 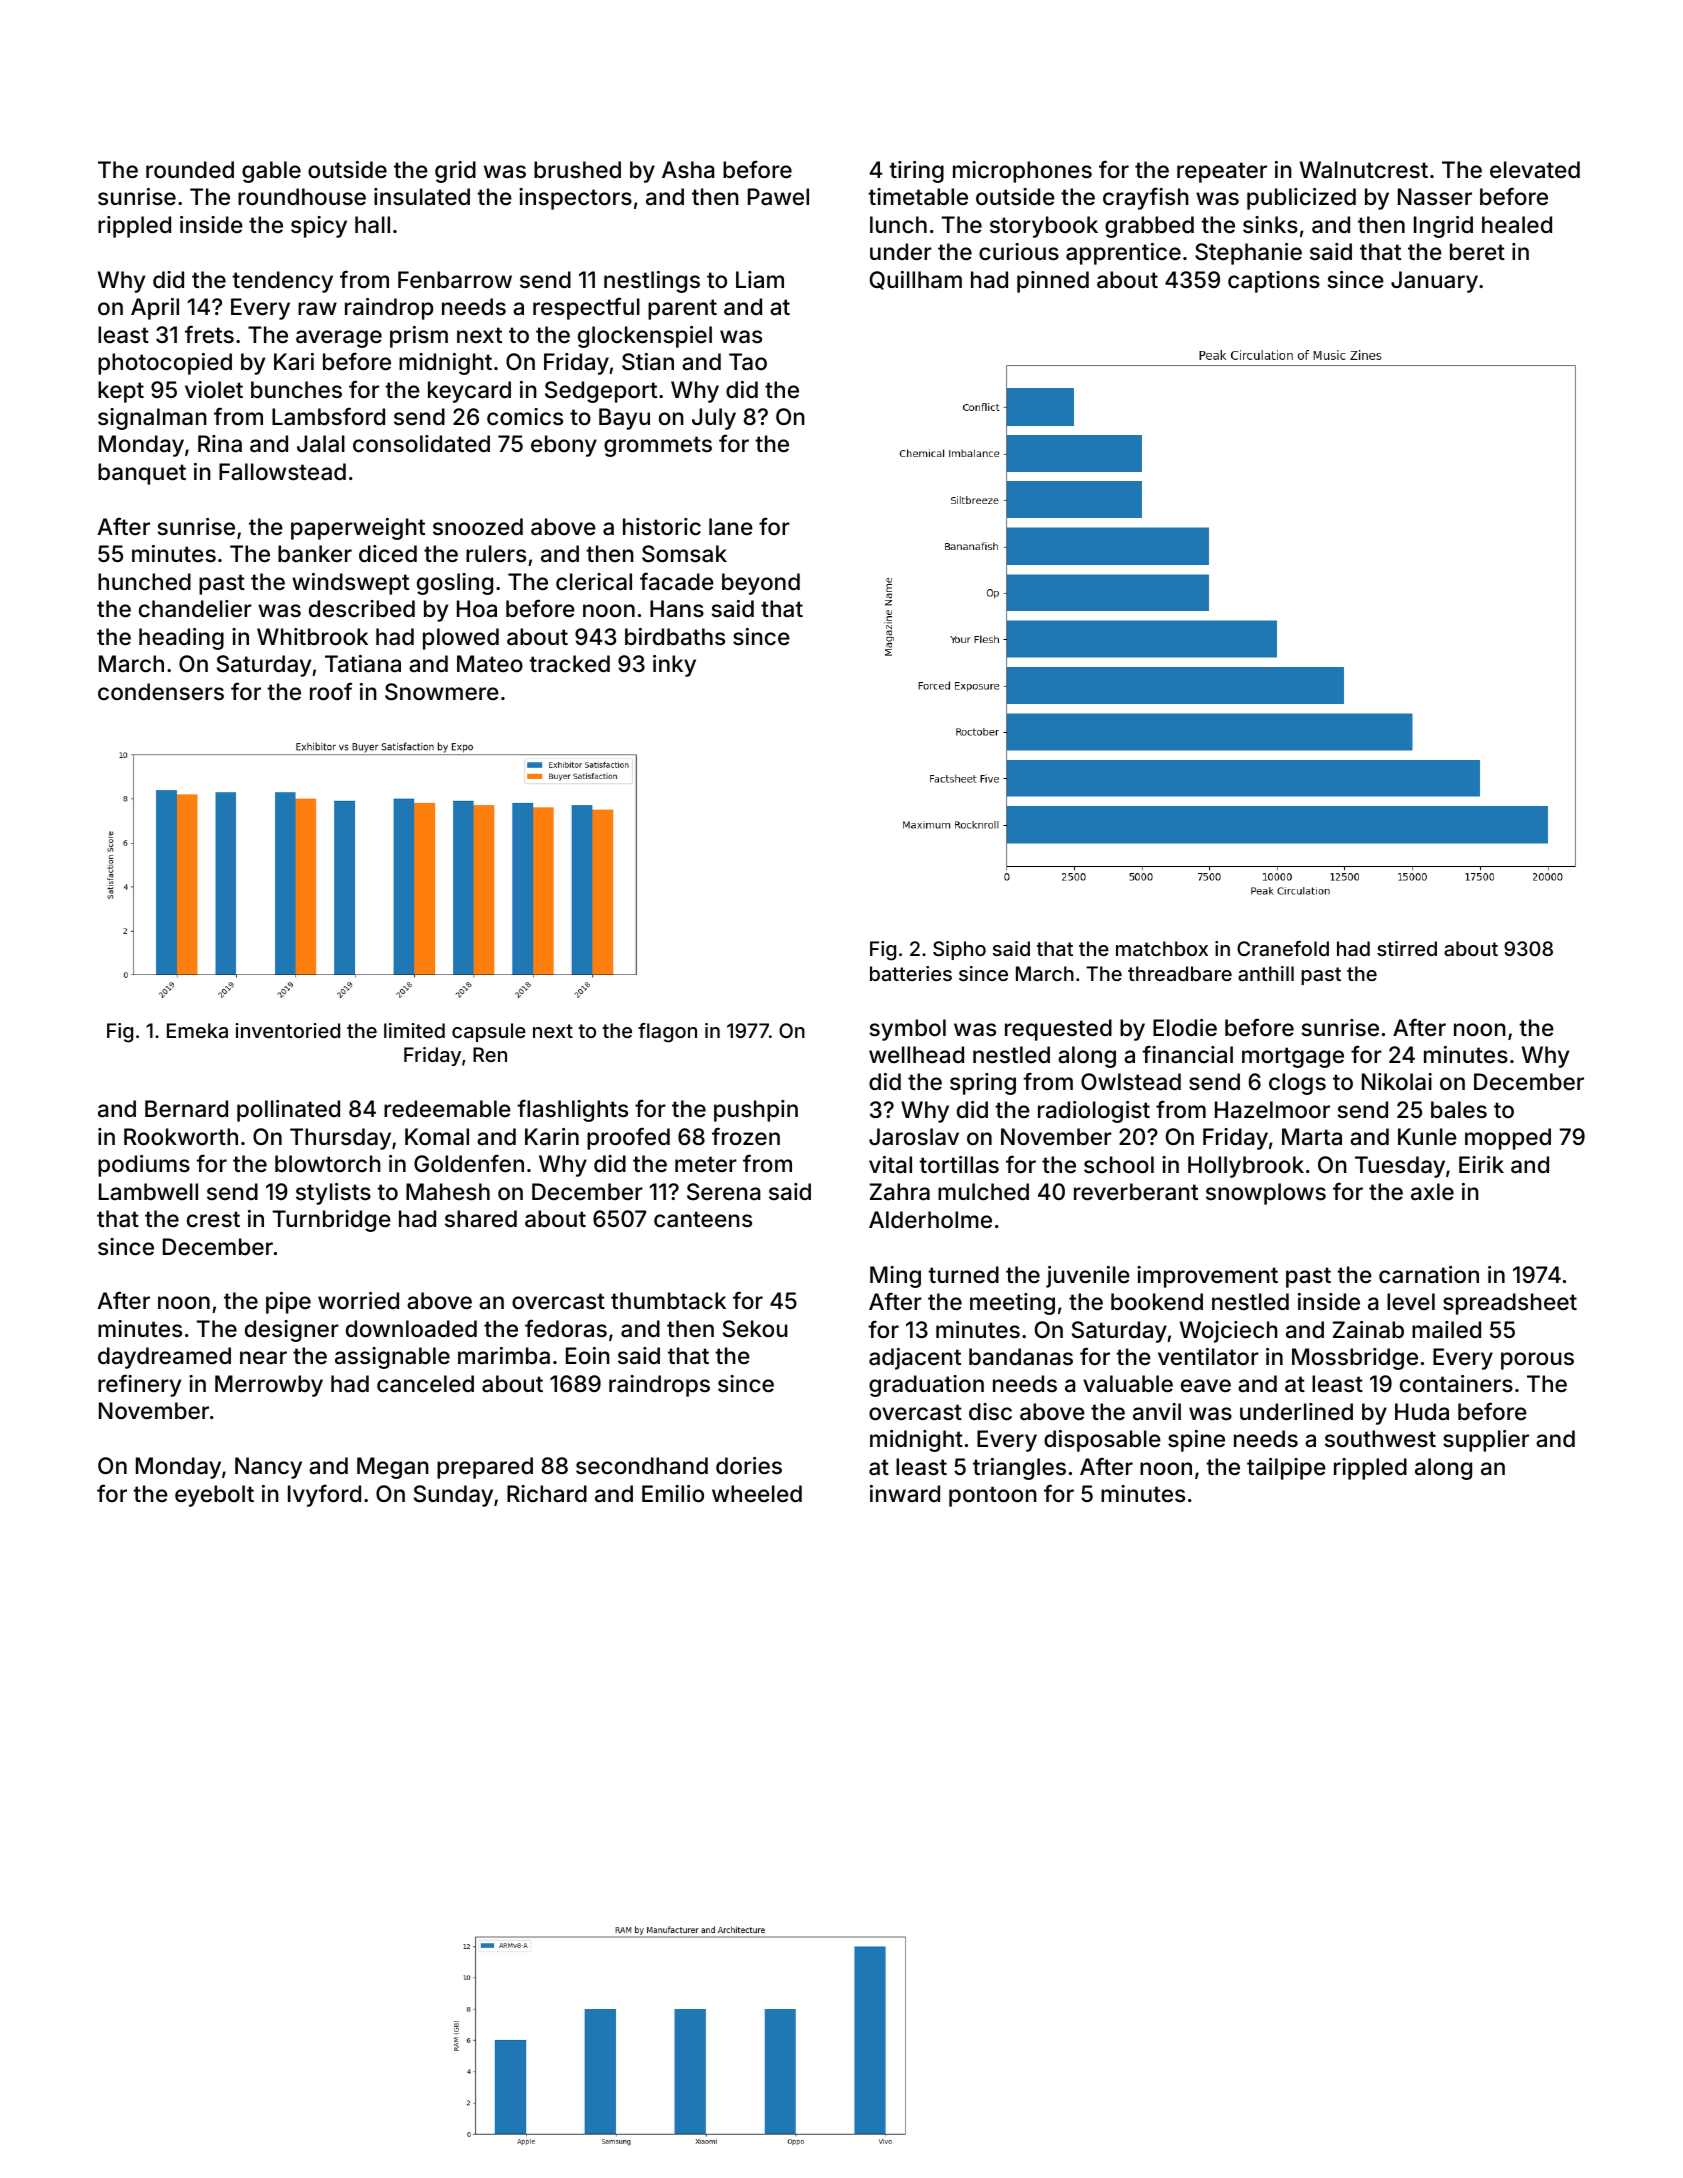 I want to click on wheeled, so click(x=757, y=1494).
